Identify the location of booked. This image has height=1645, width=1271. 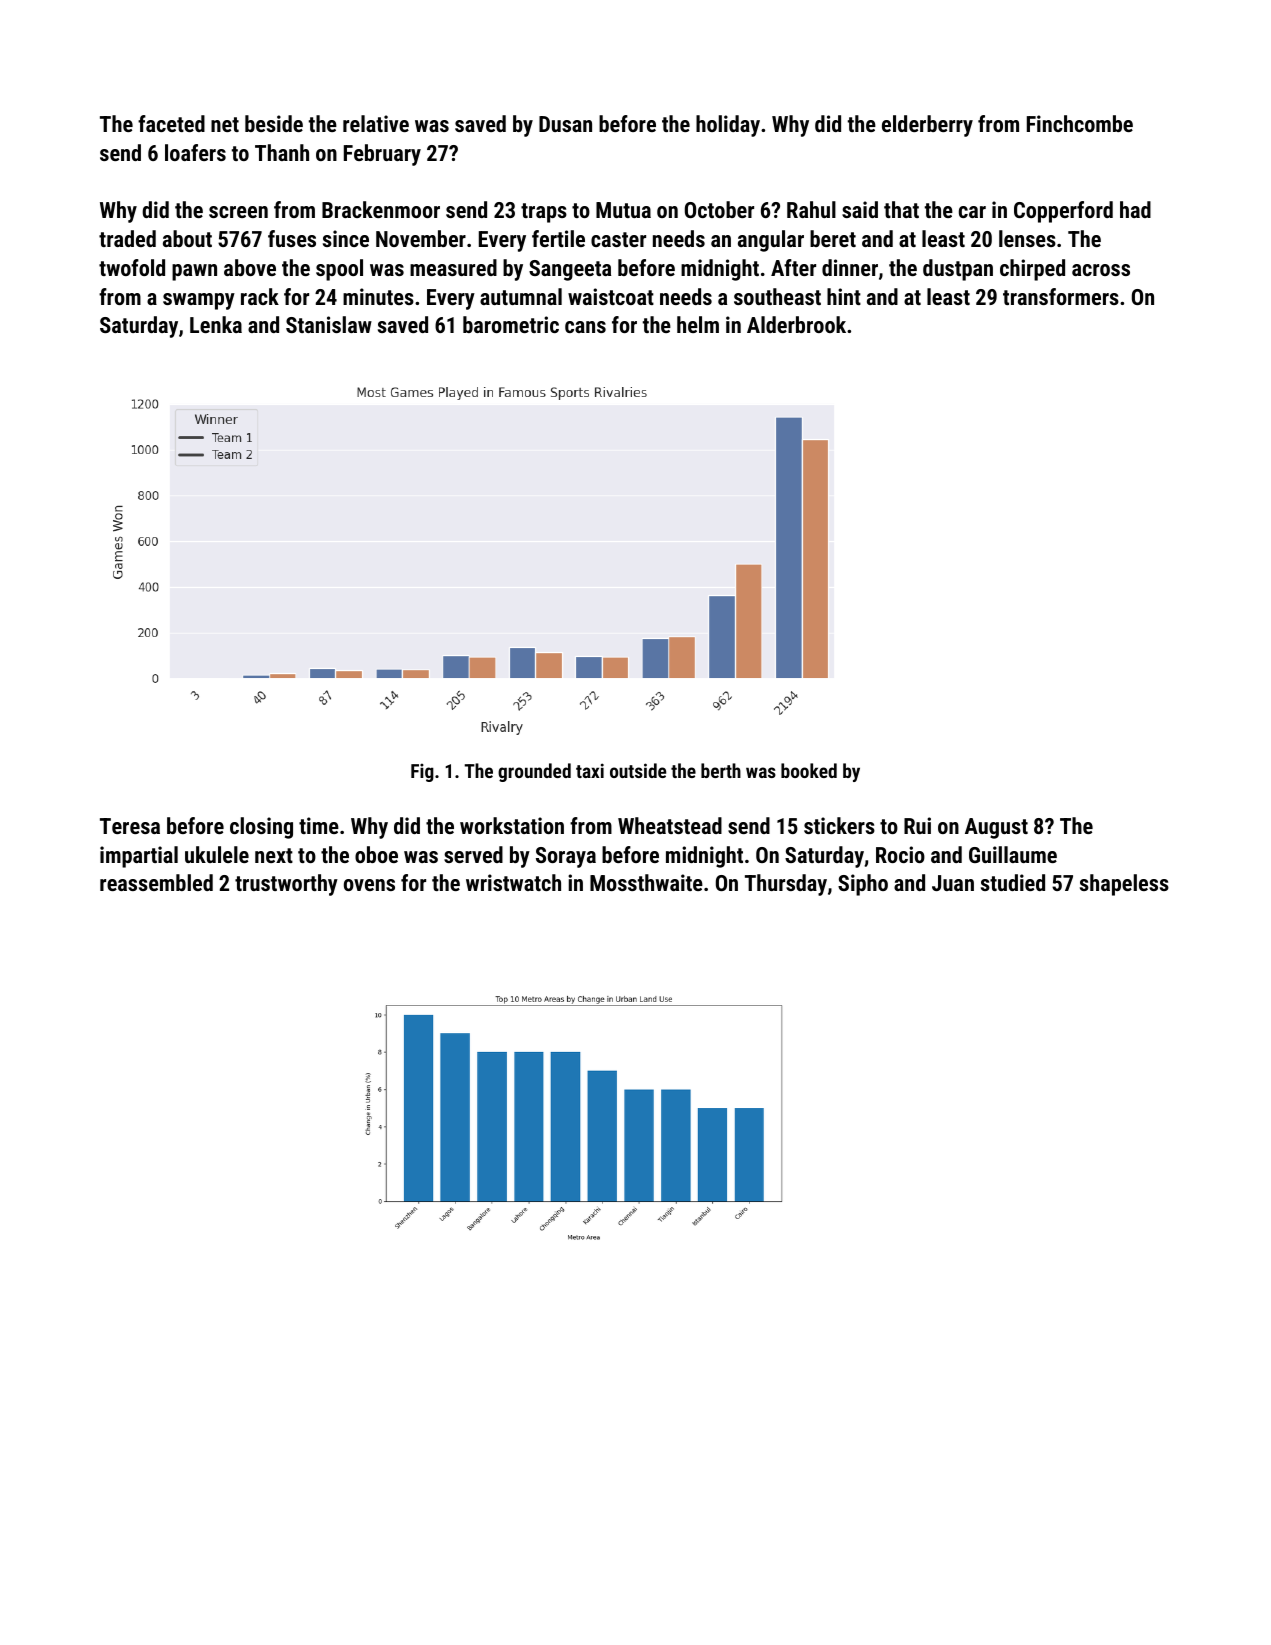
(809, 770).
